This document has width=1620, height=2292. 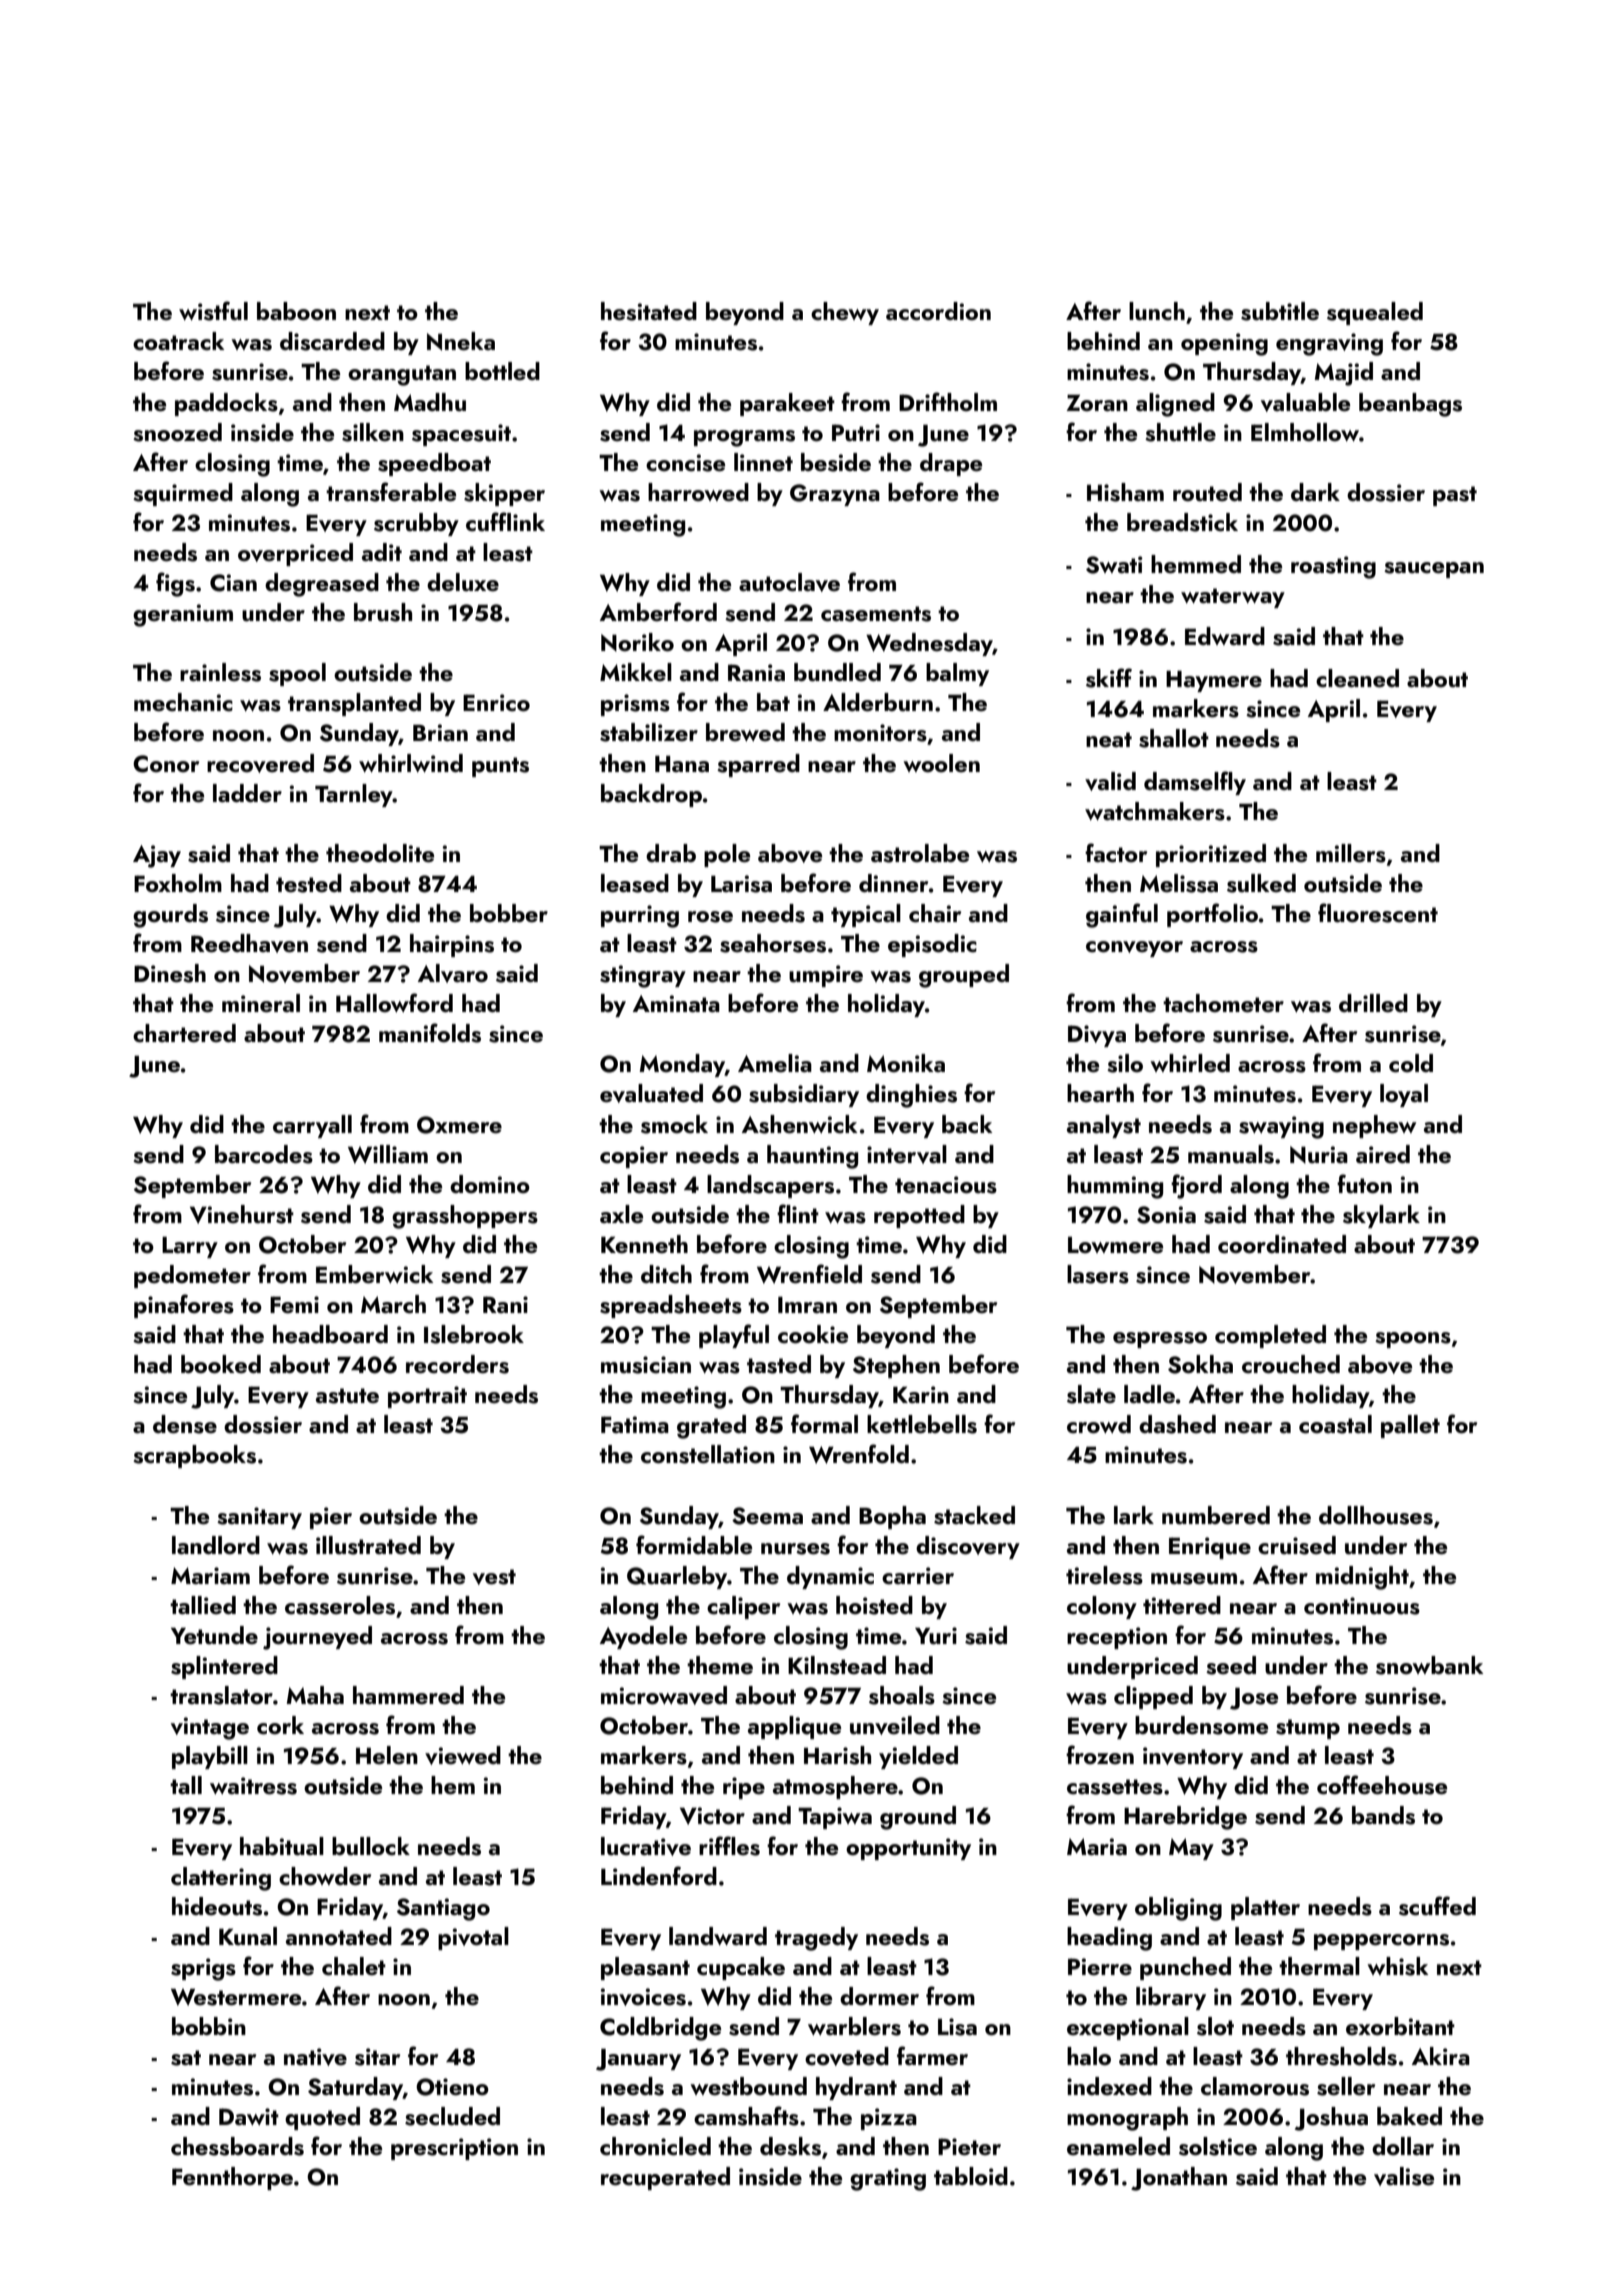 I want to click on dinghies, so click(x=911, y=1096).
